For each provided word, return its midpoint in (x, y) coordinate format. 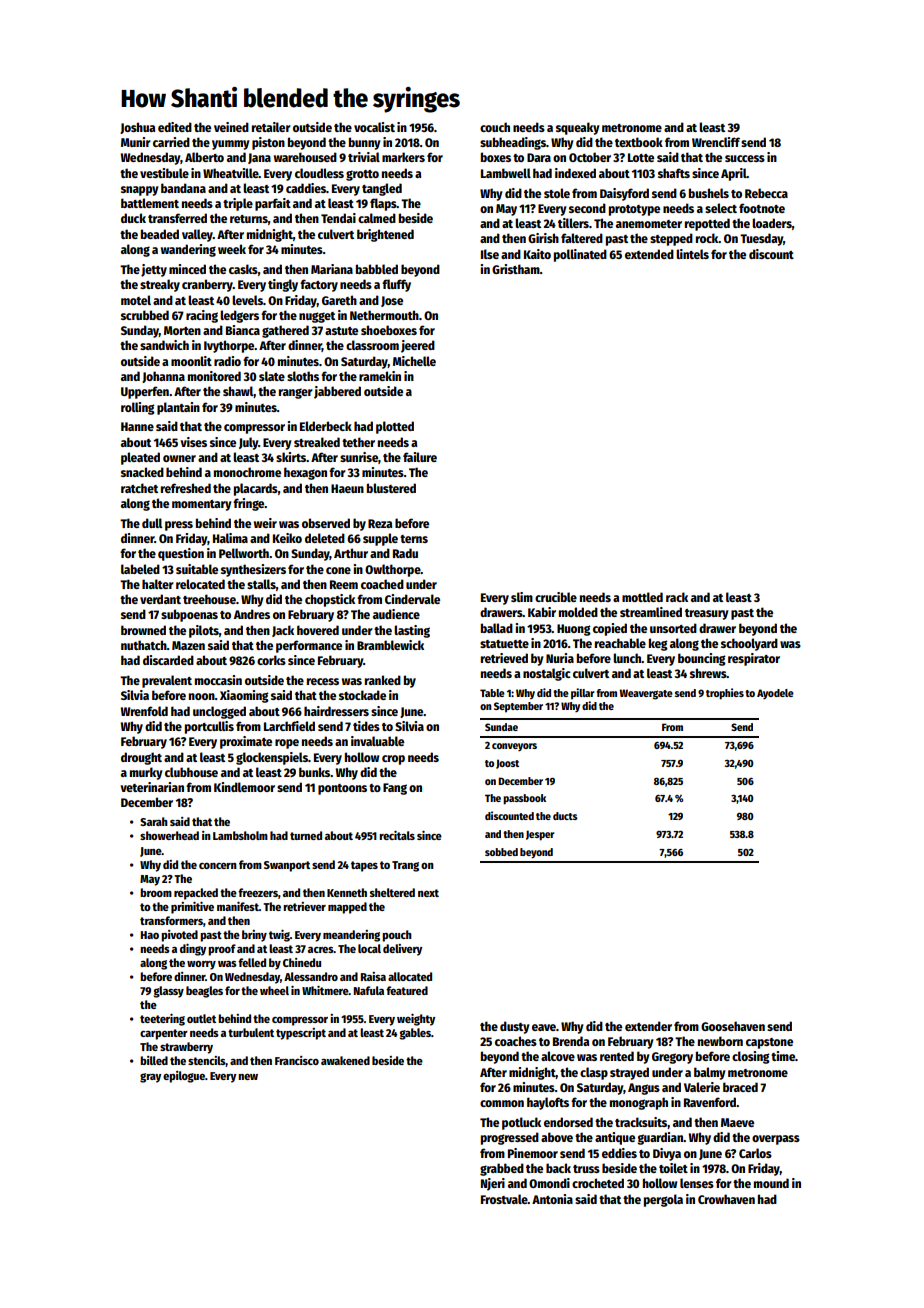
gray (150, 1078)
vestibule (164, 173)
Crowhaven (726, 1199)
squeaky (578, 128)
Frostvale (504, 1199)
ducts (565, 816)
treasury (707, 614)
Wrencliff (716, 142)
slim (522, 597)
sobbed (501, 852)
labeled (140, 569)
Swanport (287, 866)
